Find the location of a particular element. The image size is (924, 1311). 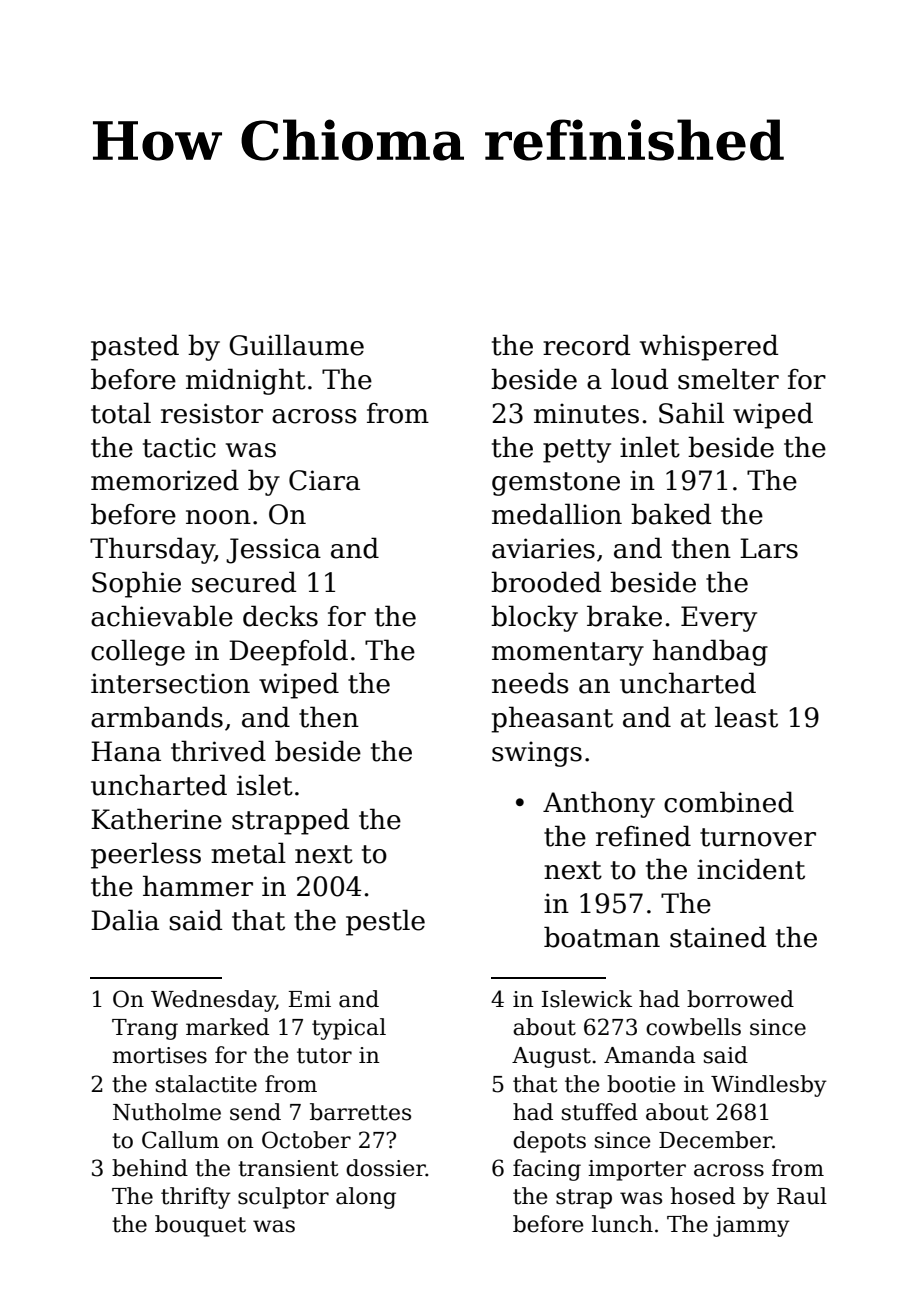

borrowed is located at coordinates (740, 999).
